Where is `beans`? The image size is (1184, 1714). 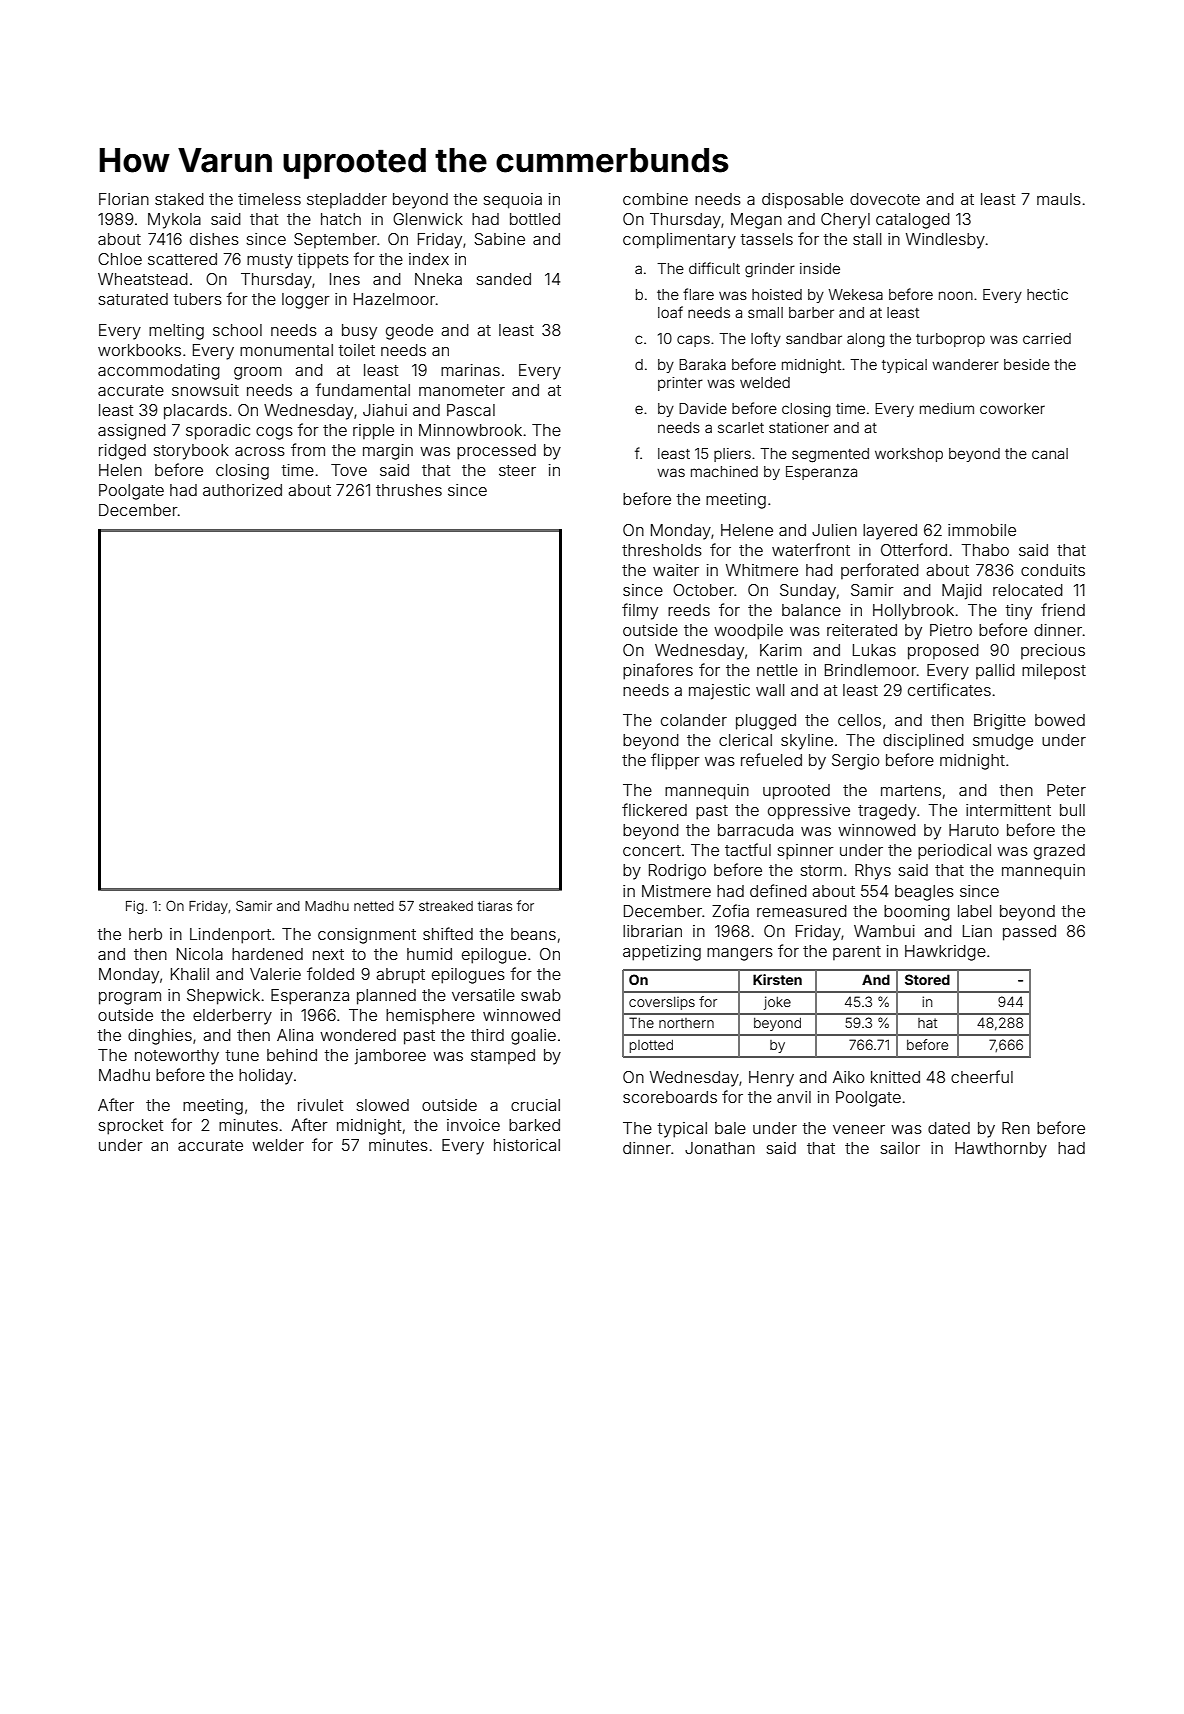 beans is located at coordinates (533, 934).
